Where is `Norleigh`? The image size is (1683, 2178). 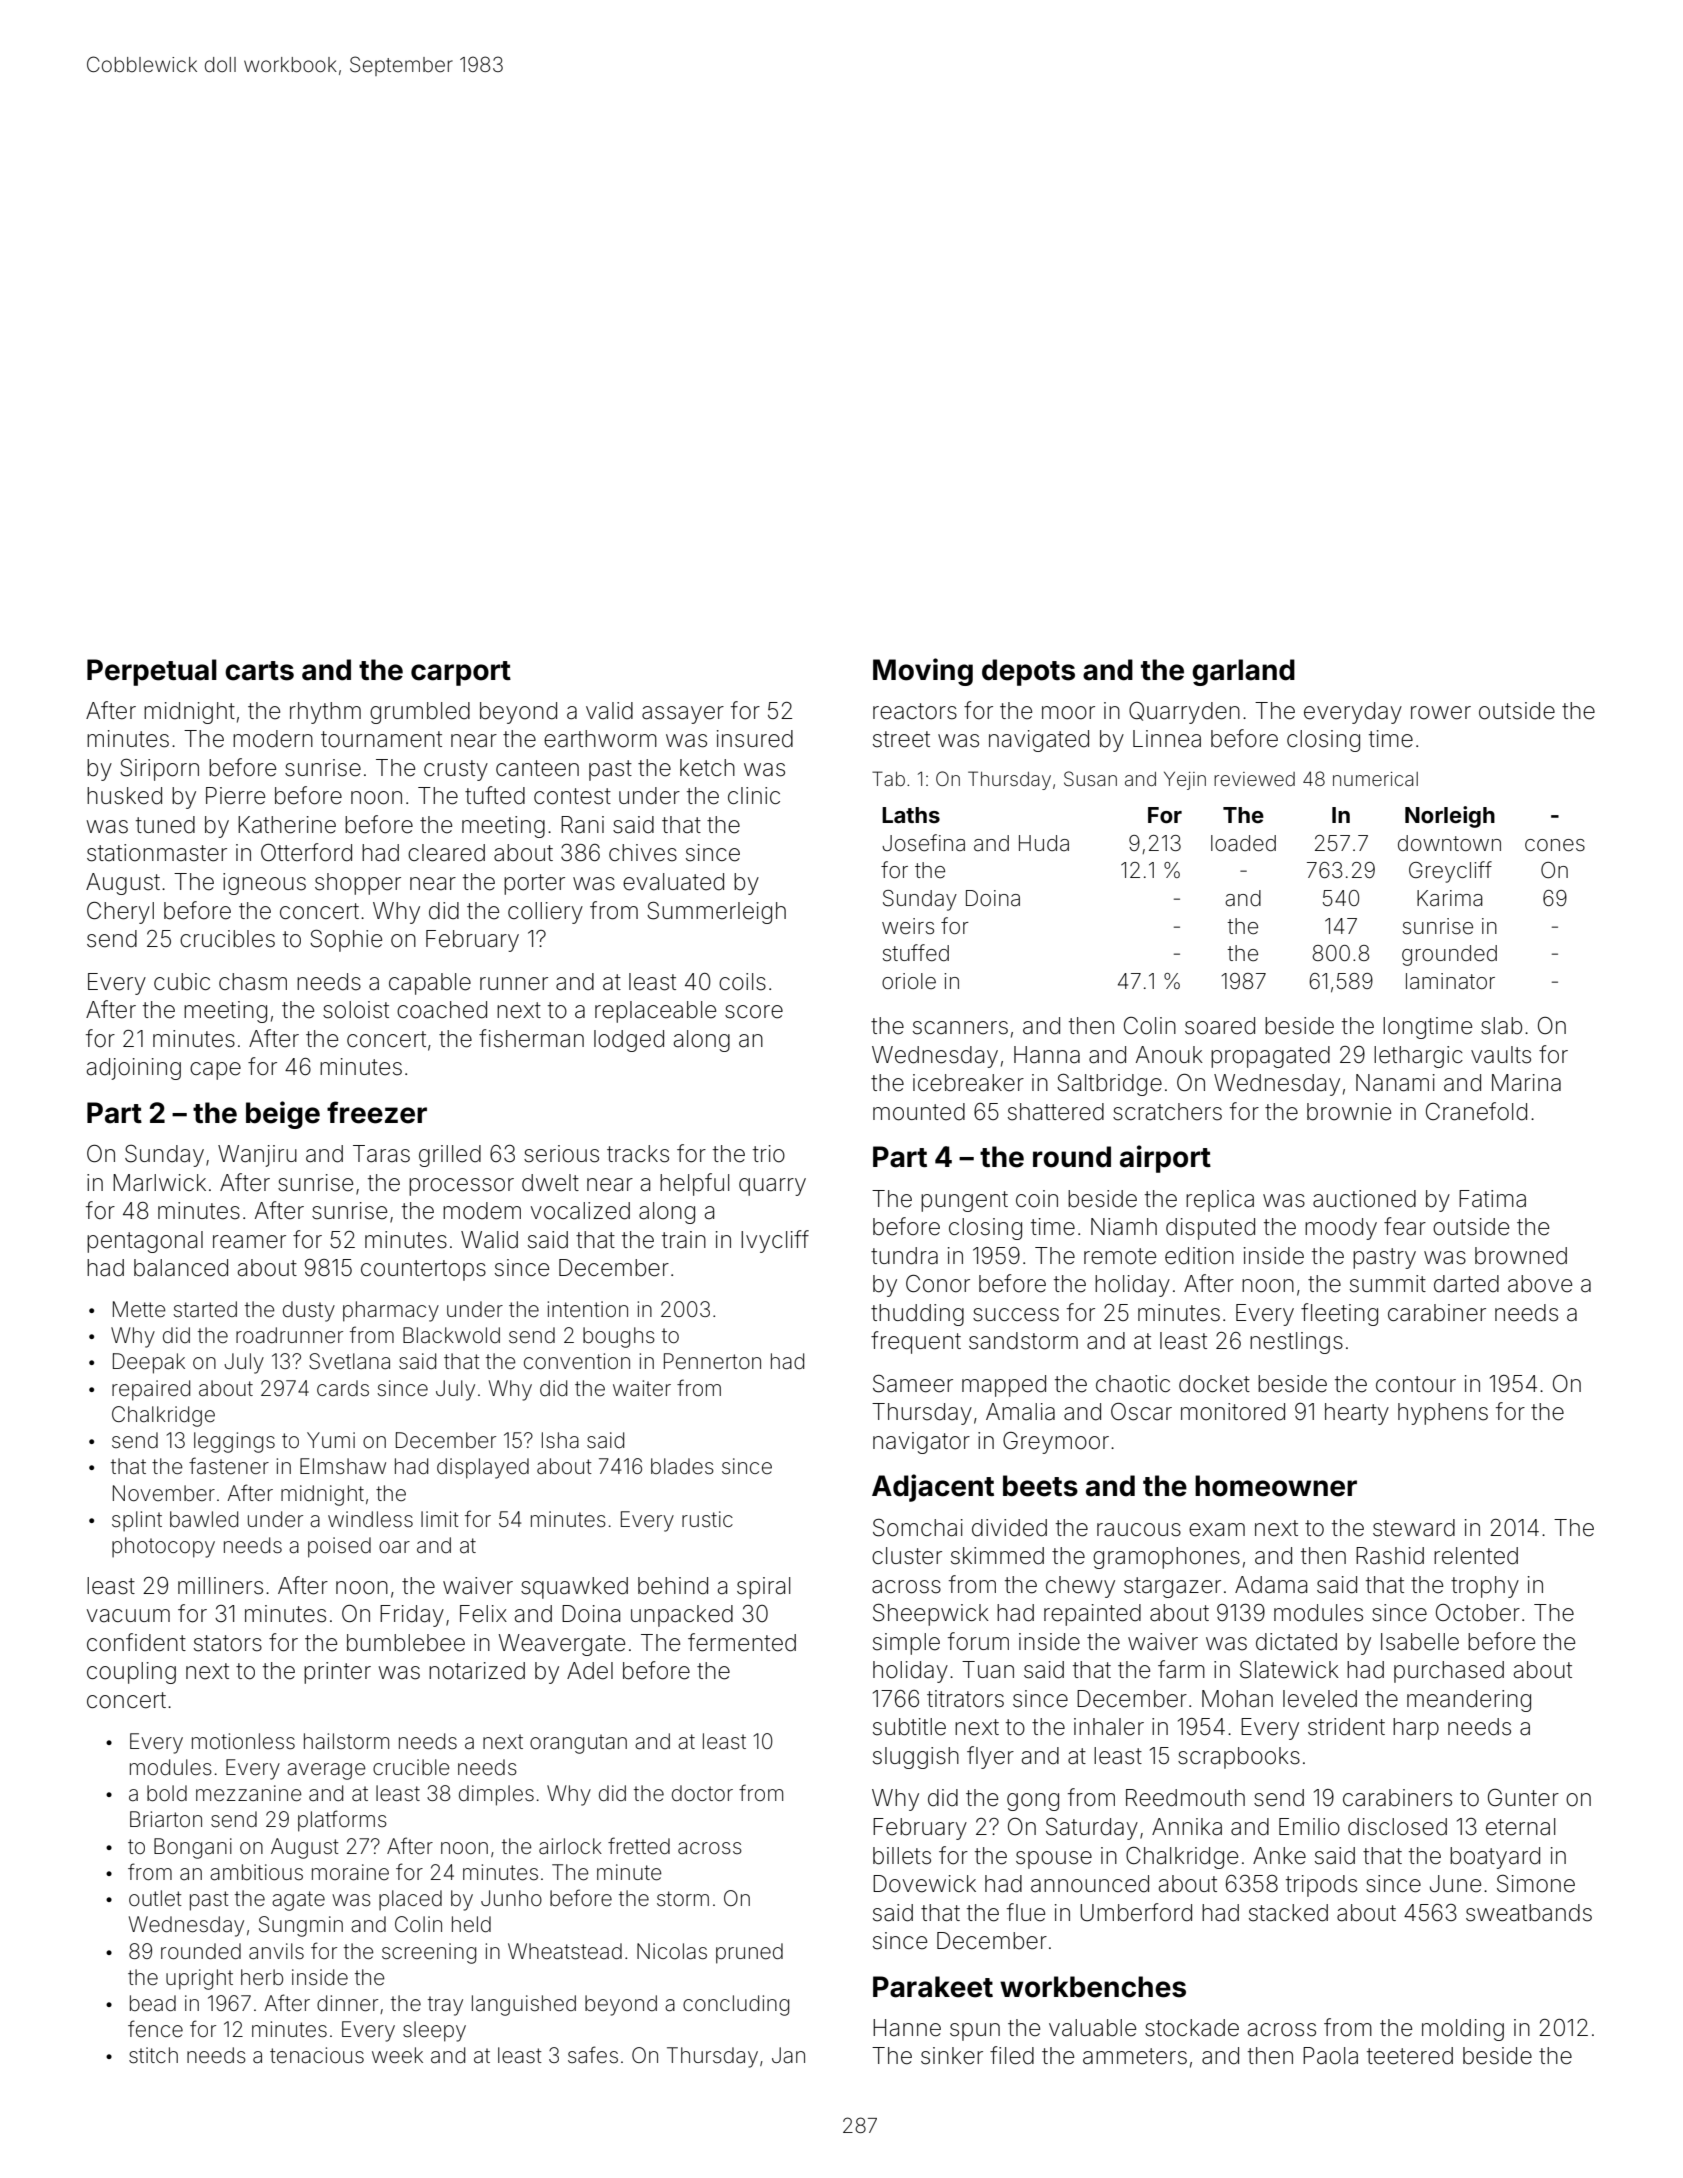 Norleigh is located at coordinates (1450, 817).
